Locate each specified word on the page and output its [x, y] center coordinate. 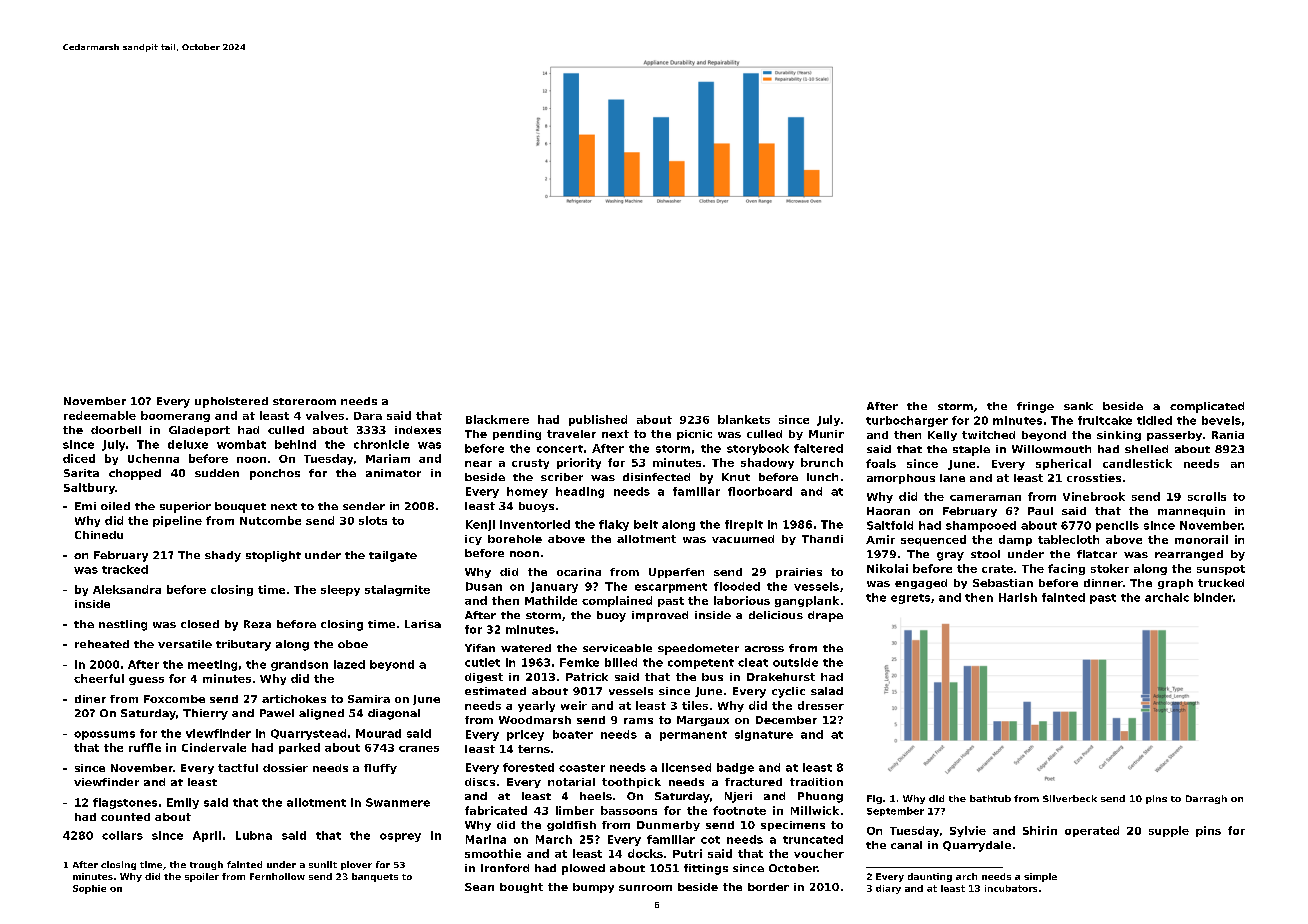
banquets [375, 877]
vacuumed [743, 539]
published [598, 420]
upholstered [231, 402]
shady [223, 556]
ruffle [145, 747]
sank [1078, 406]
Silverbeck [1070, 798]
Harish [1018, 597]
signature [764, 735]
